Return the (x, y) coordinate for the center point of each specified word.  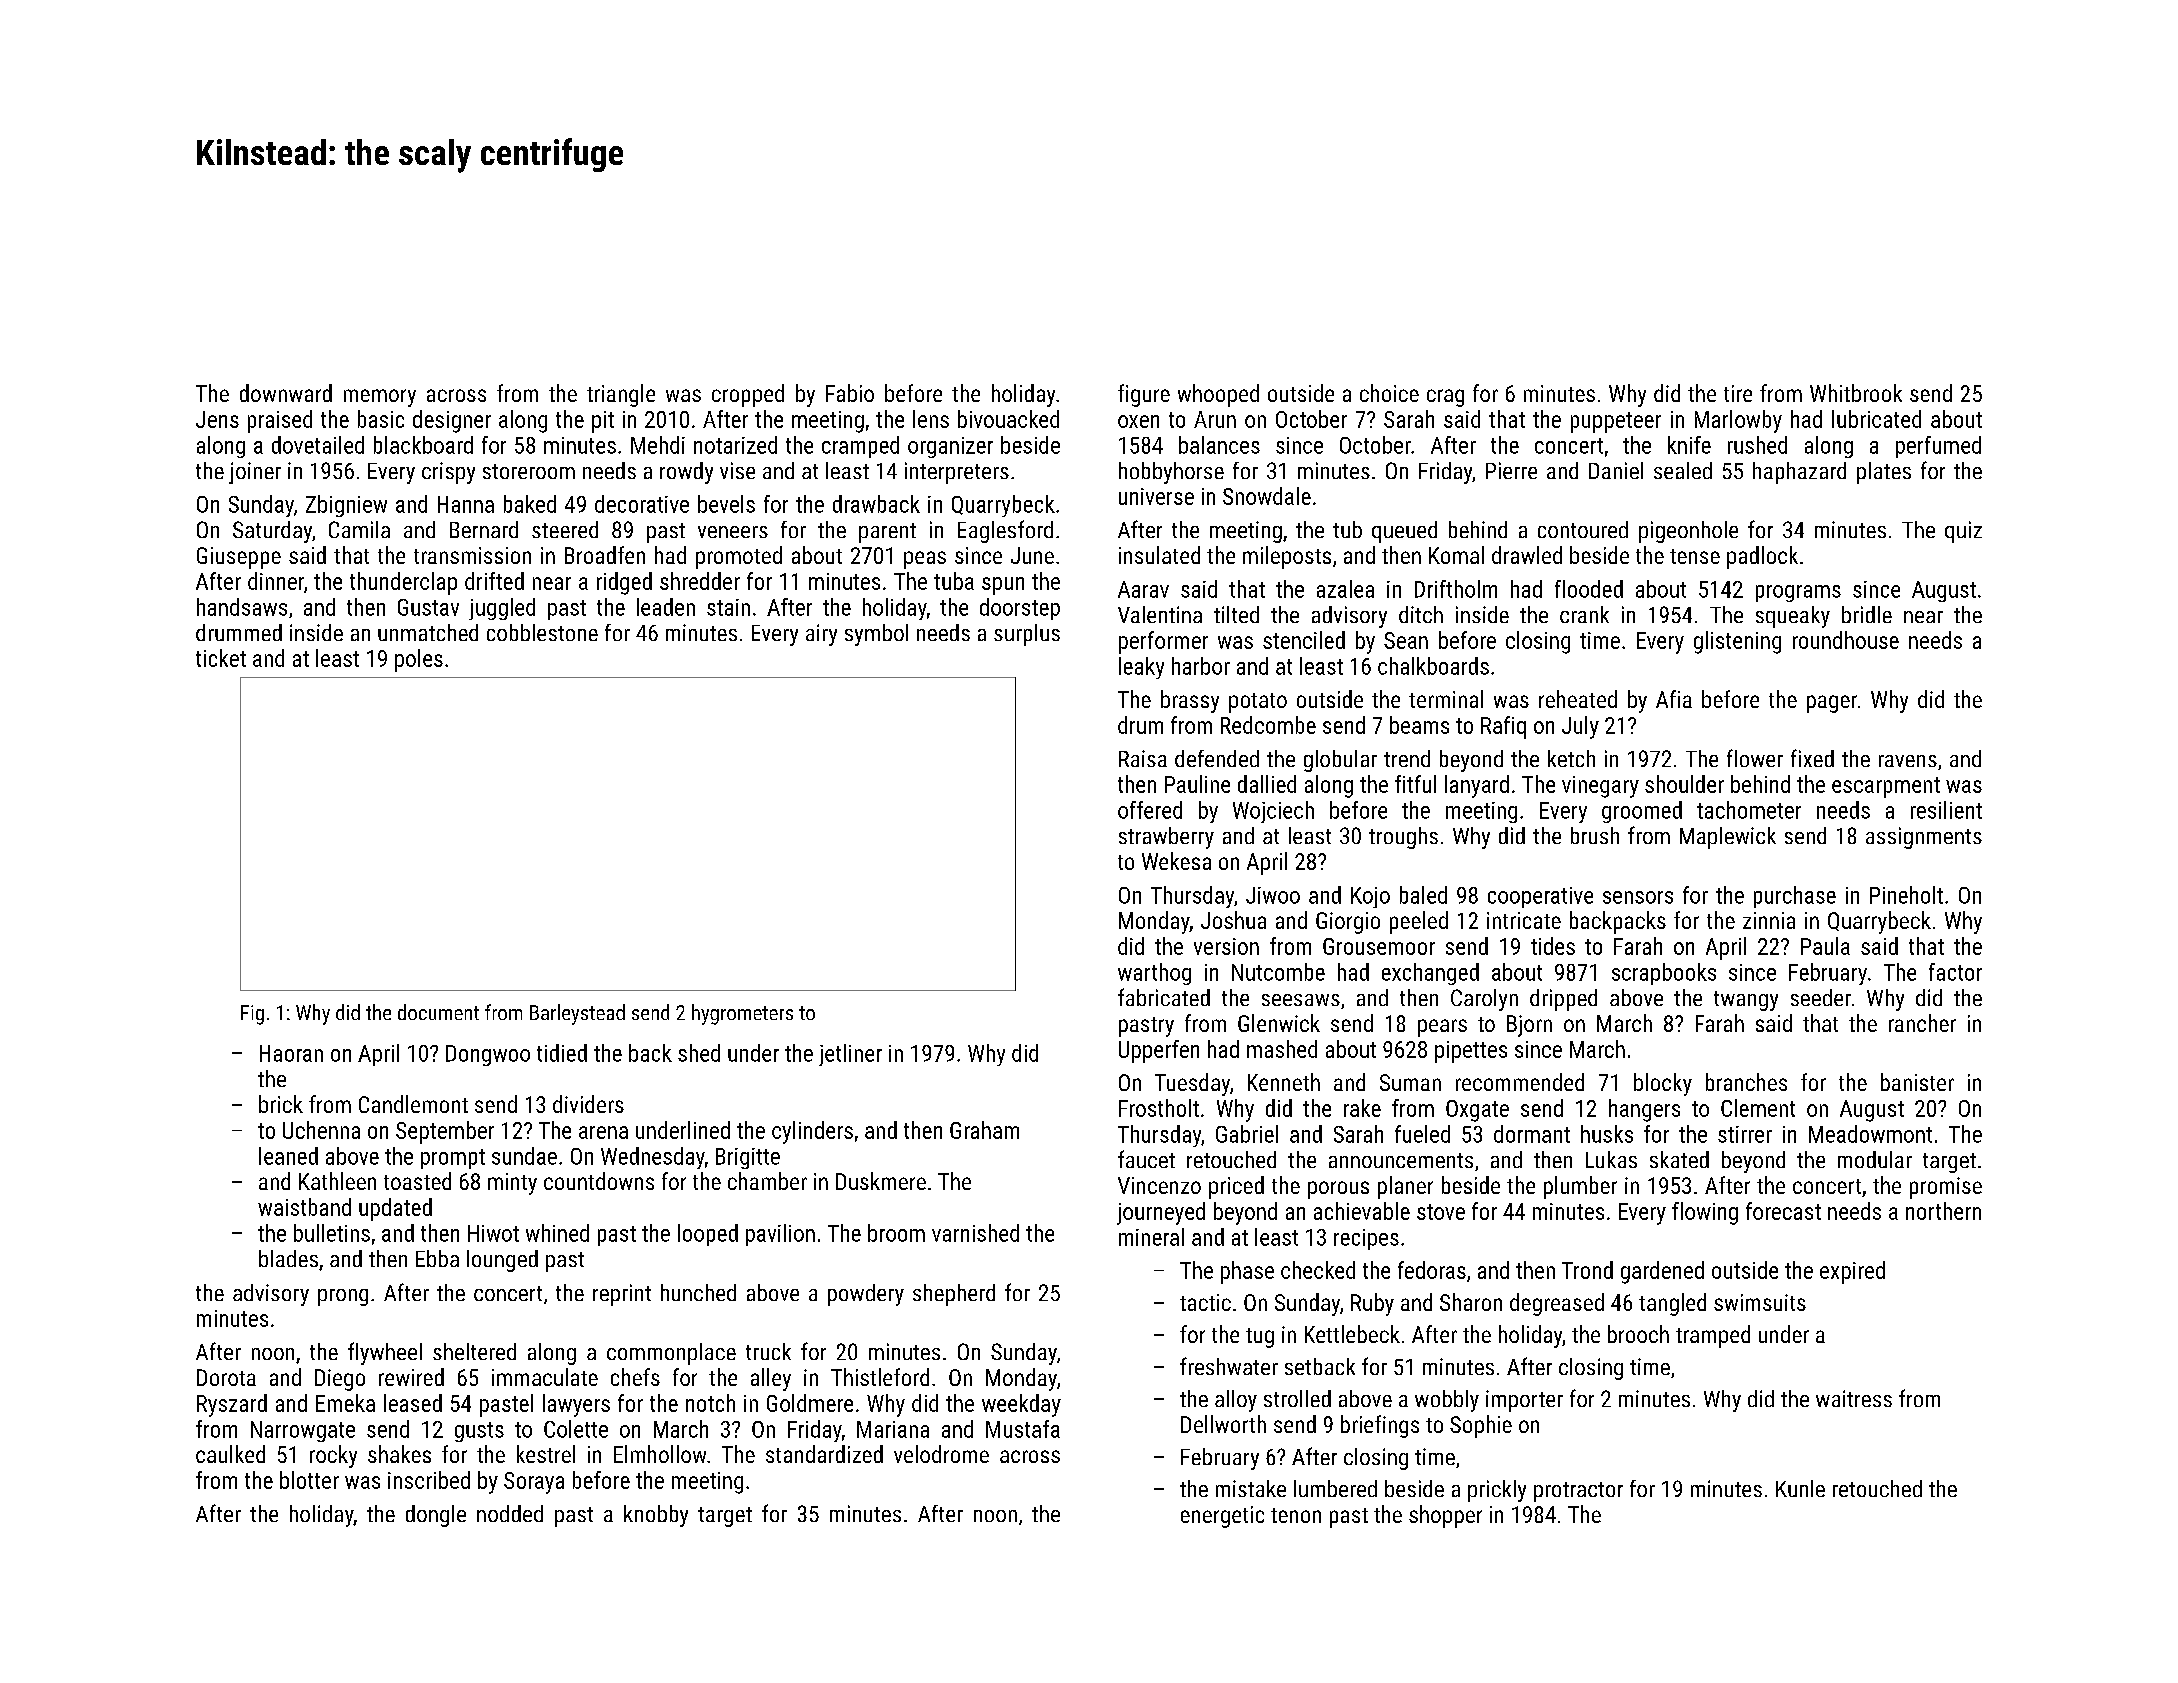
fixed (1812, 758)
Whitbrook (1856, 393)
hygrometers (742, 1014)
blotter (309, 1480)
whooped (1218, 395)
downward (286, 393)
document (438, 1012)
